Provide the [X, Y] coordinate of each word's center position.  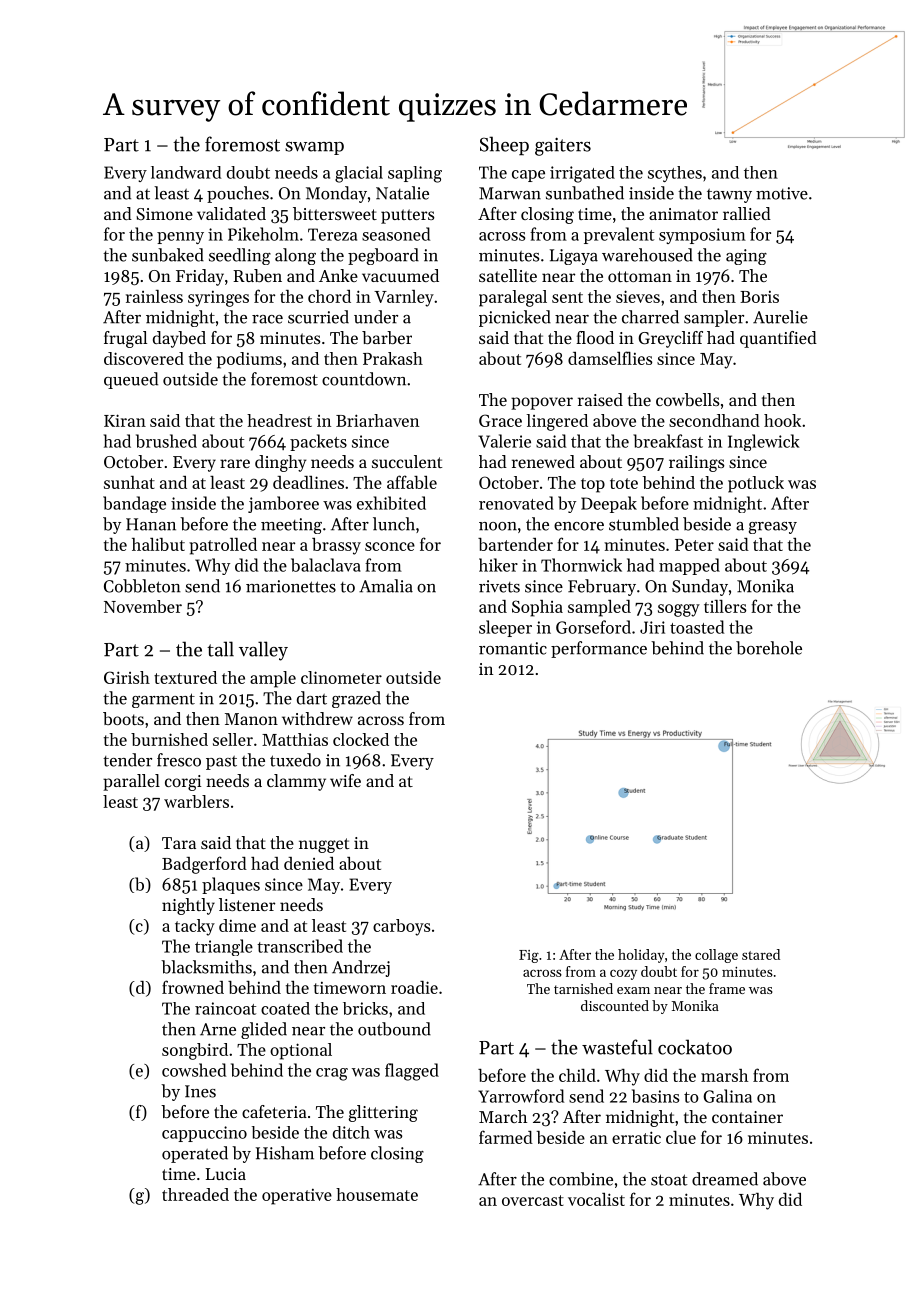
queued [131, 380]
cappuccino [204, 1134]
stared [761, 954]
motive [782, 193]
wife [345, 780]
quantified [778, 339]
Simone [164, 214]
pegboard [383, 256]
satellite [508, 275]
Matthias [295, 739]
